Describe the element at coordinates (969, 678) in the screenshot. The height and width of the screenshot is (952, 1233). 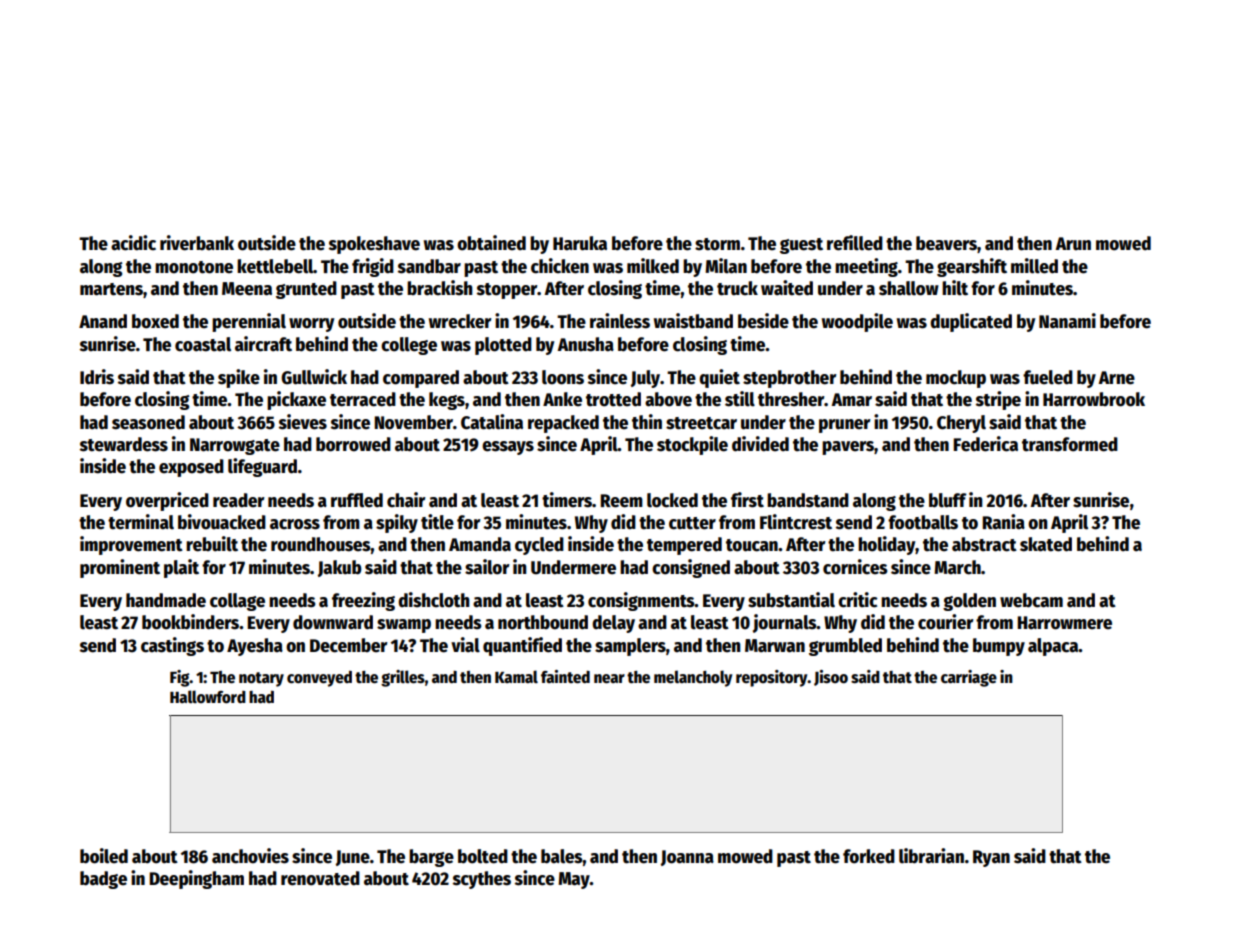
I see `carriage` at that location.
